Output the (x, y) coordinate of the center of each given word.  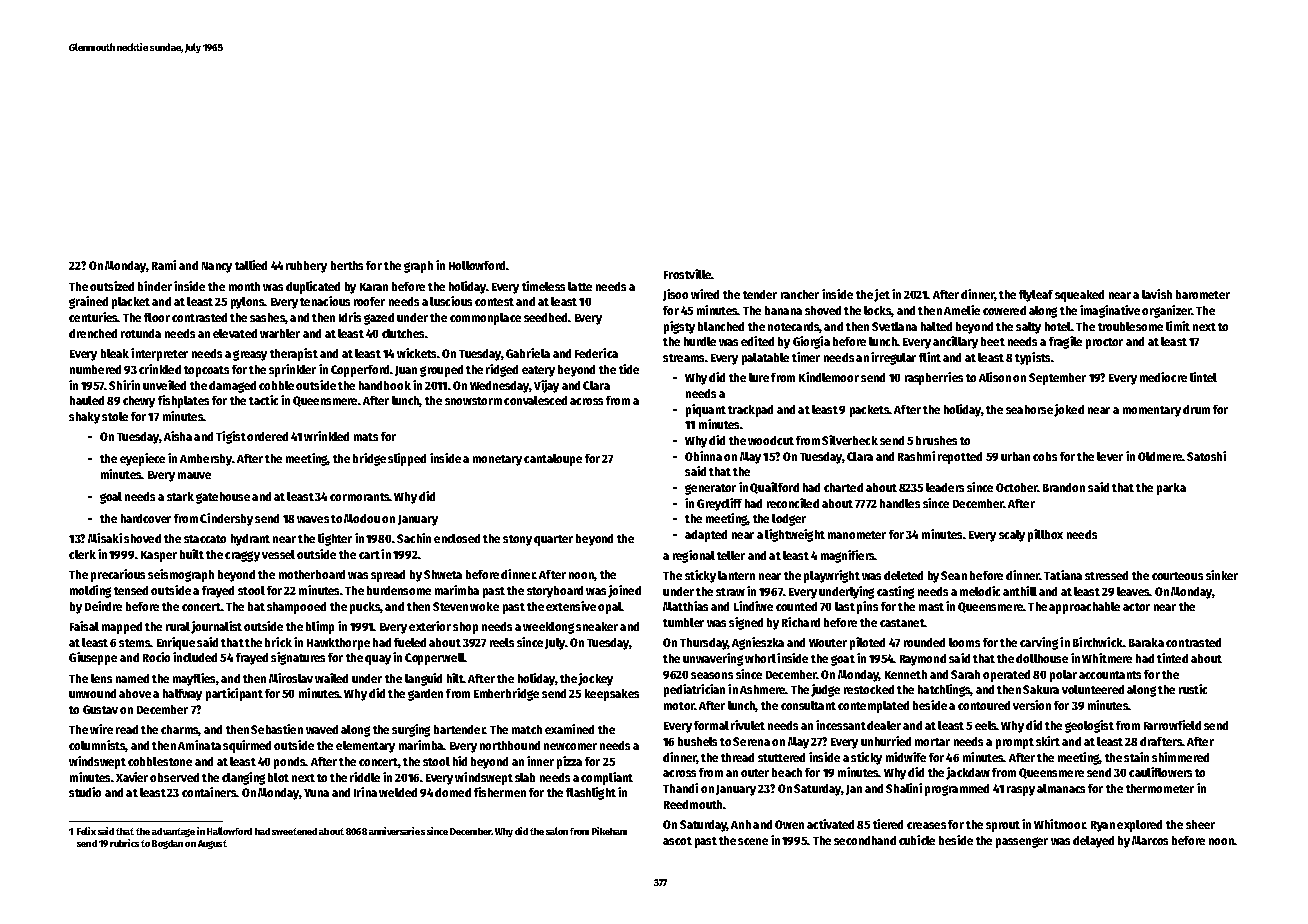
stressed (1106, 575)
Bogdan (167, 844)
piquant (706, 410)
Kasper (159, 556)
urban (1015, 456)
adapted (706, 536)
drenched (93, 333)
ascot (677, 841)
